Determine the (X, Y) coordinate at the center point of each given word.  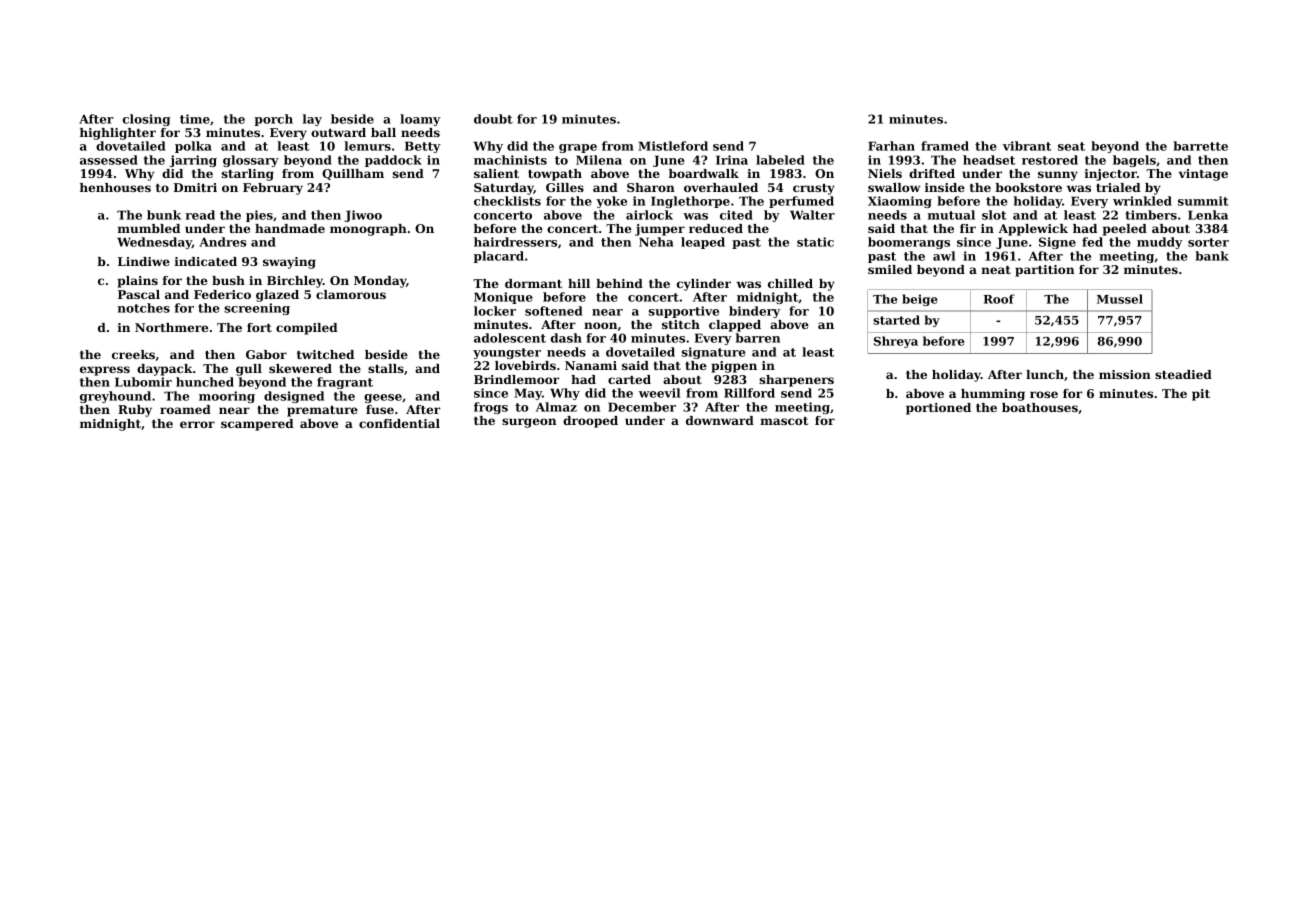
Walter (812, 215)
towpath (555, 175)
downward (720, 420)
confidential (399, 423)
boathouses (1040, 407)
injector (1111, 175)
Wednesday (154, 243)
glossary (251, 161)
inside (945, 187)
